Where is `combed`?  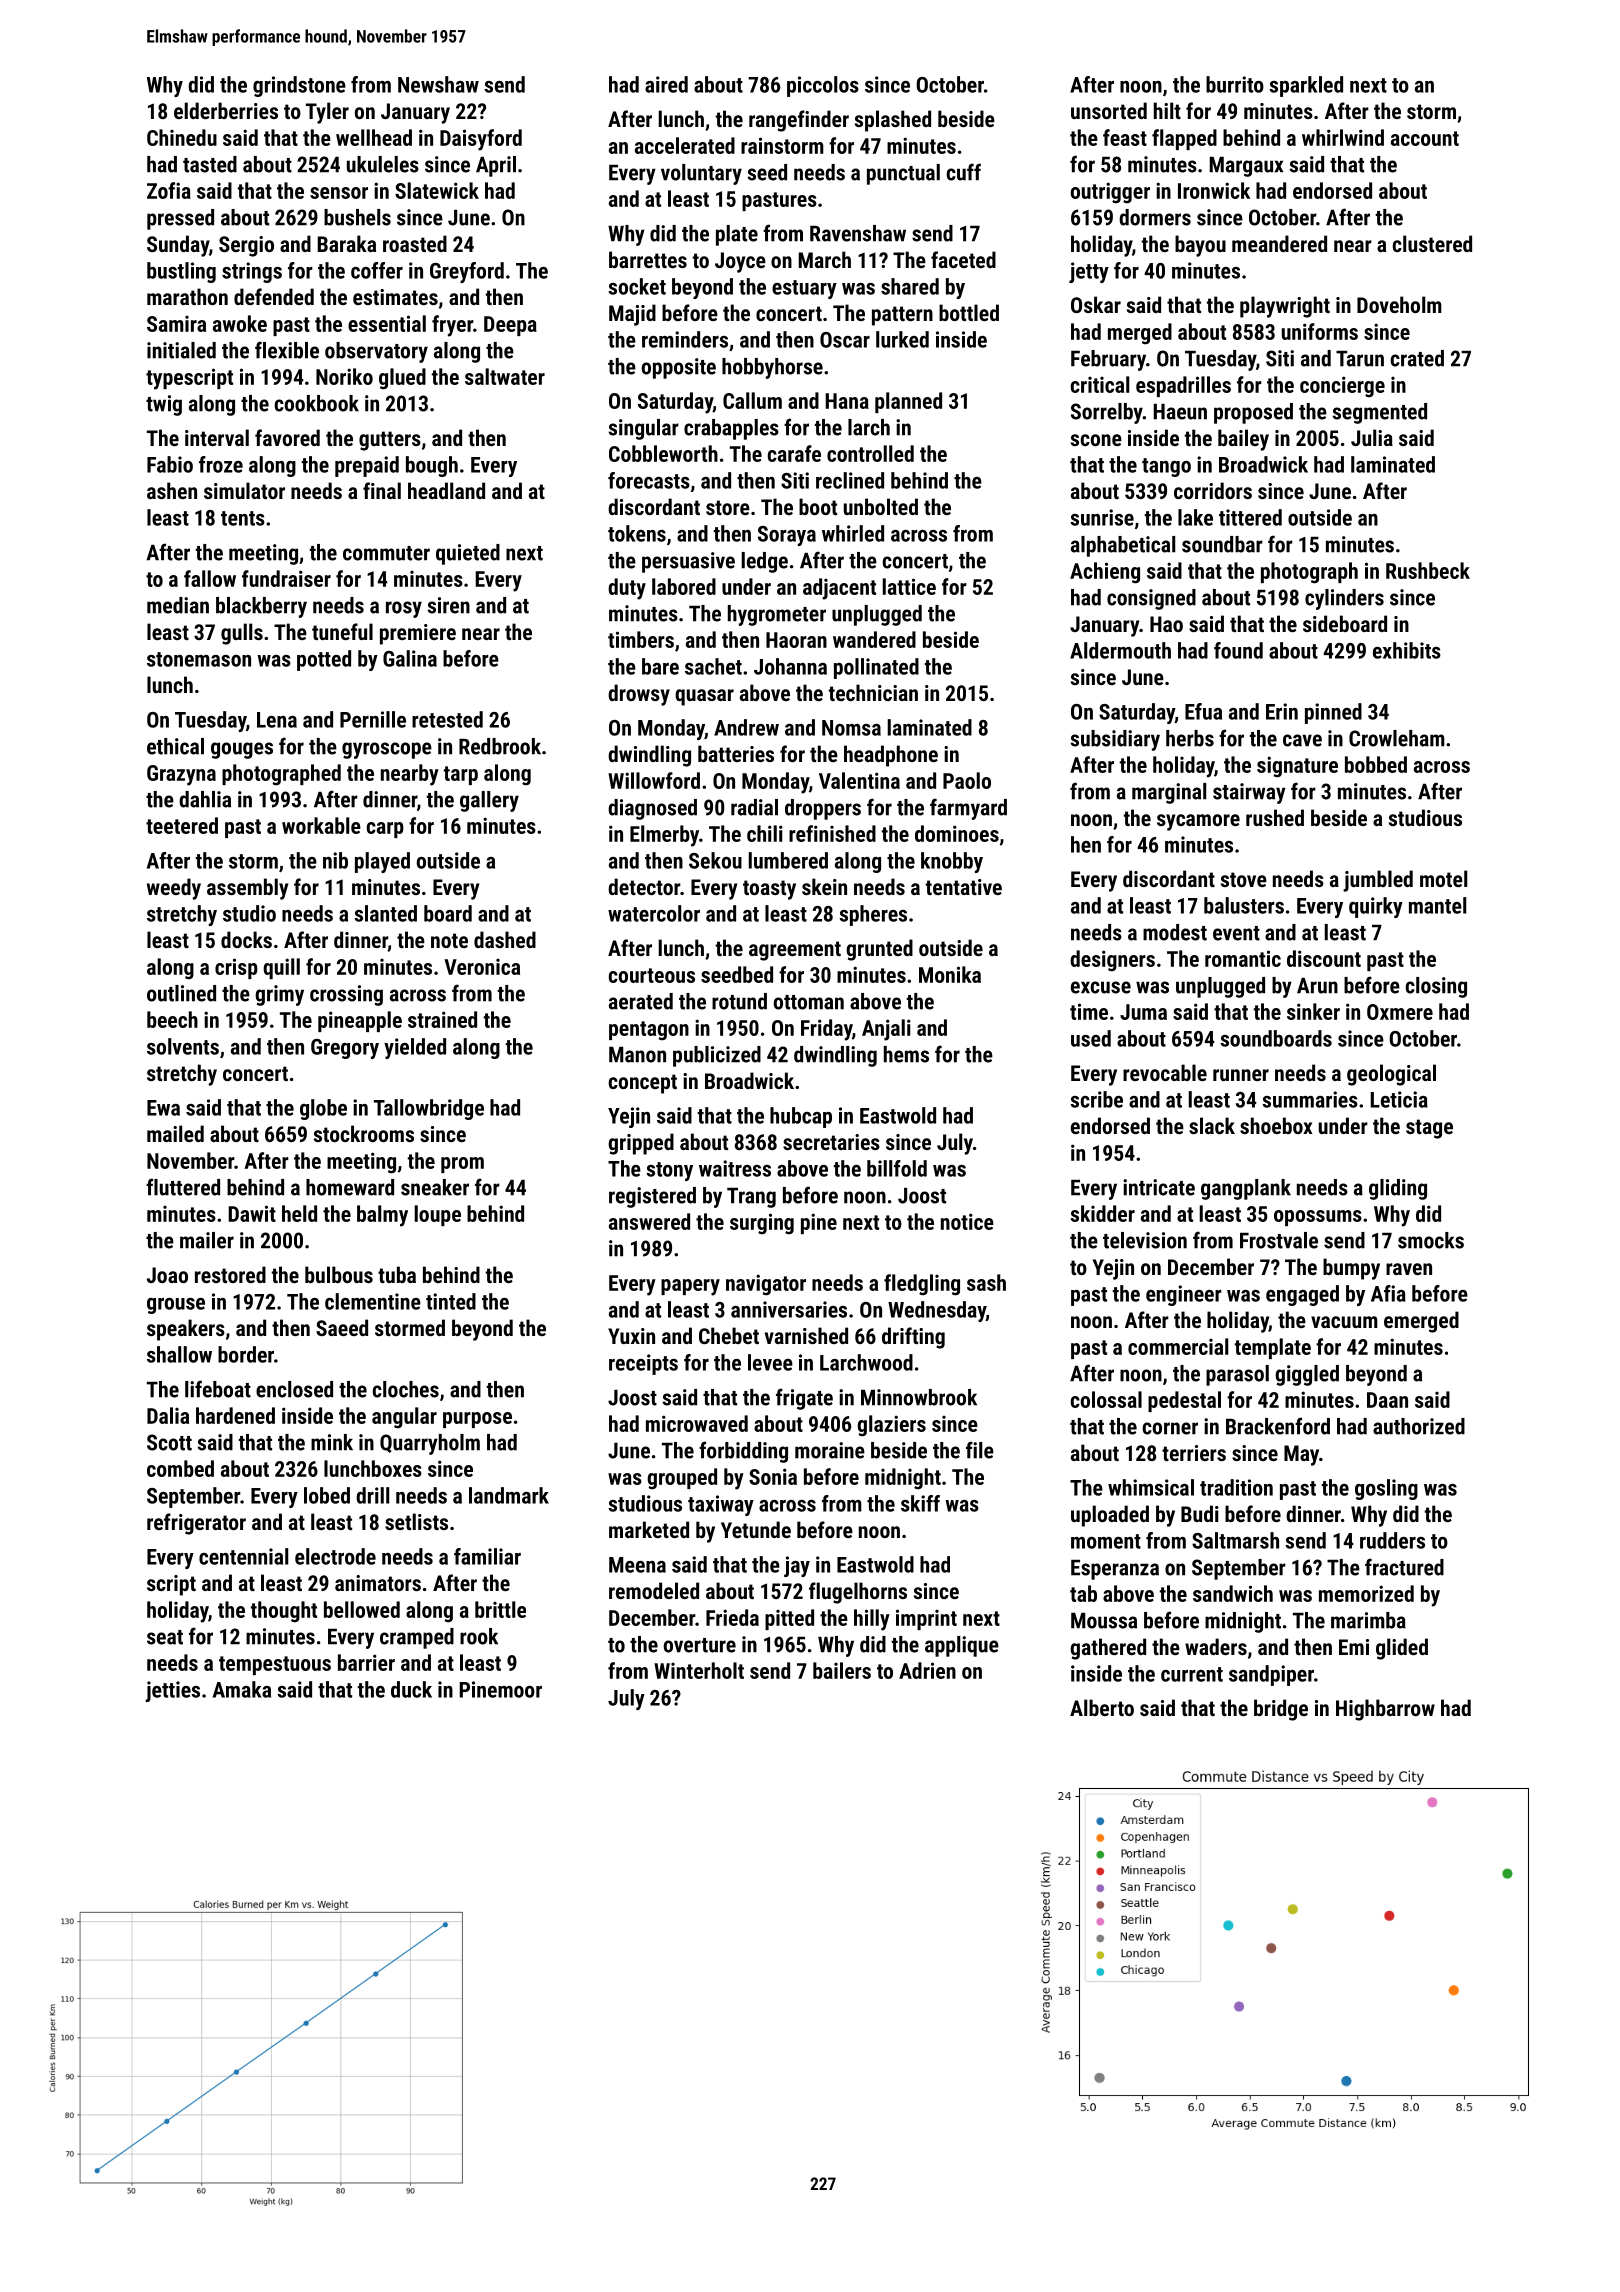
combed is located at coordinates (180, 1468).
